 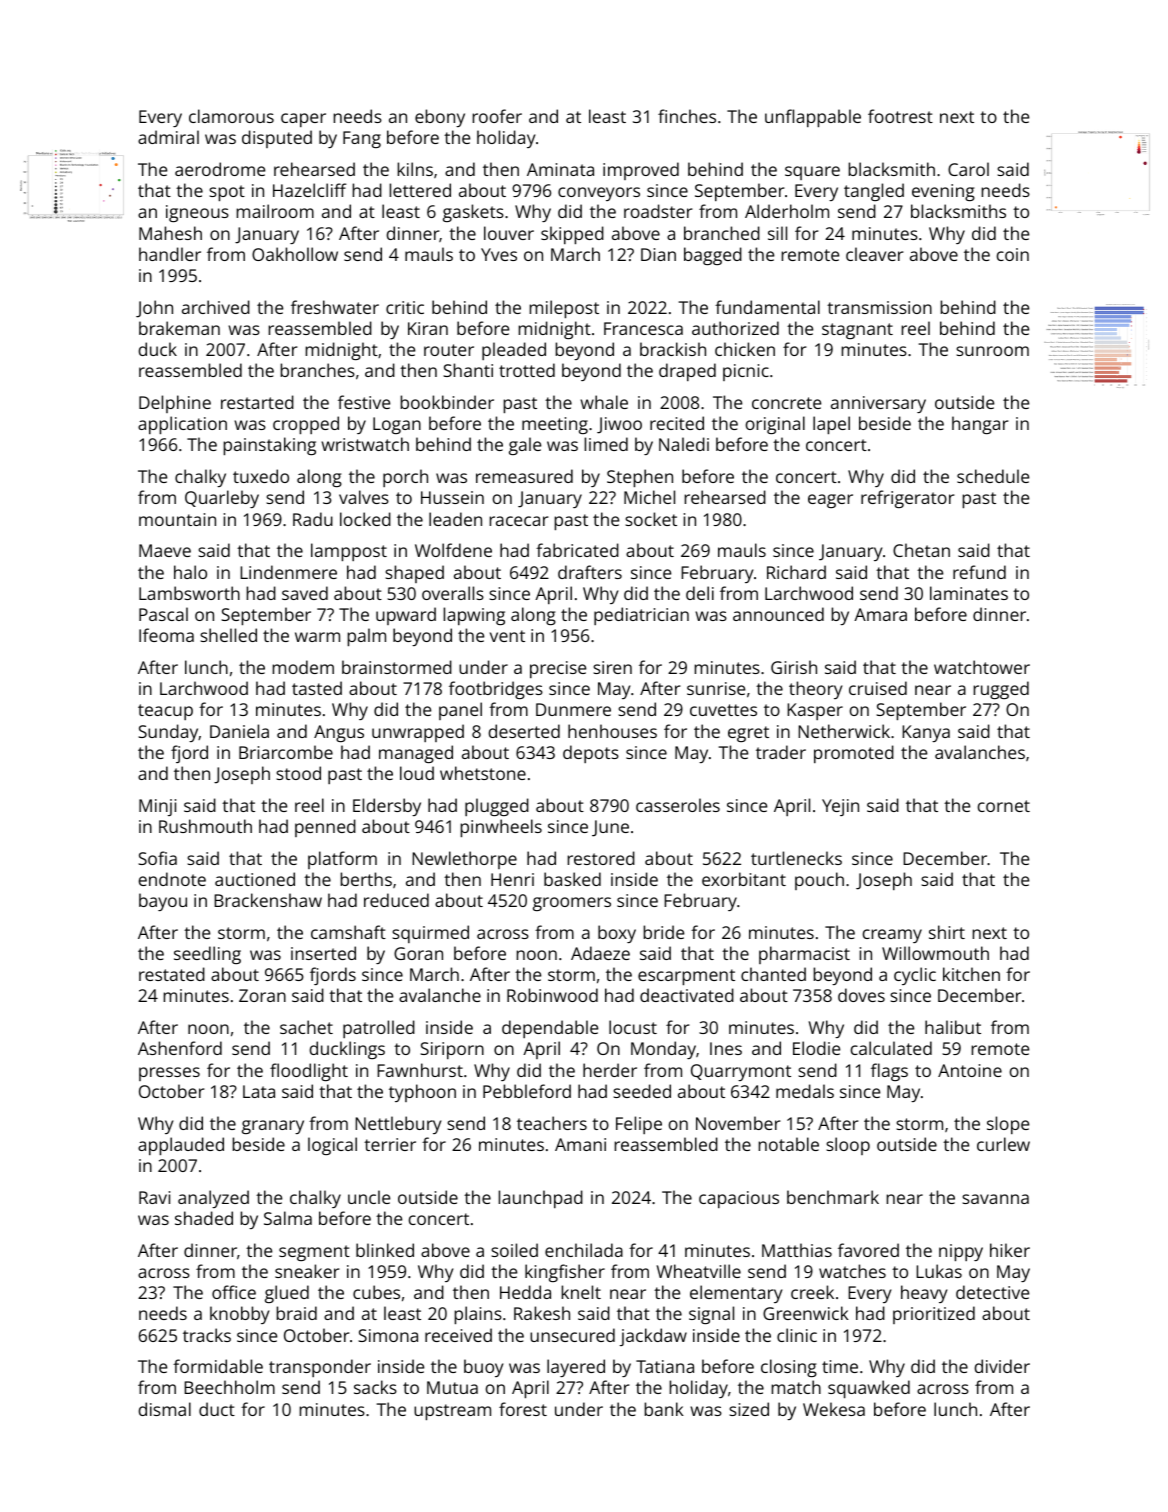 What do you see at coordinates (900, 116) in the document?
I see `footrest` at bounding box center [900, 116].
